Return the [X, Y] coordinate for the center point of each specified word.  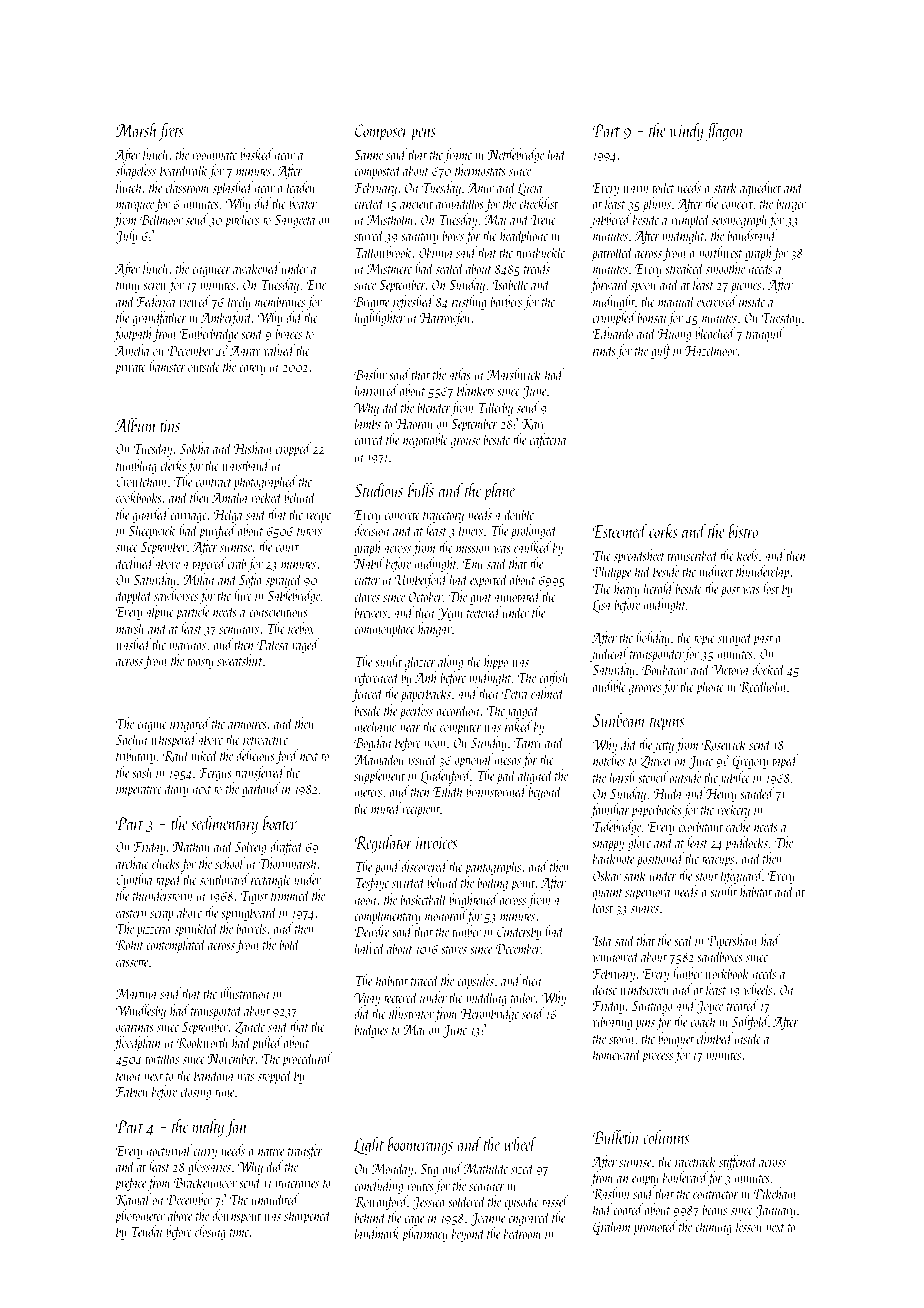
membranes [280, 301]
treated [742, 1005]
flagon [724, 132]
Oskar [607, 875]
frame [458, 155]
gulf [661, 351]
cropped [293, 449]
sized [523, 1168]
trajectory [443, 516]
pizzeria [154, 930]
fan [237, 1128]
